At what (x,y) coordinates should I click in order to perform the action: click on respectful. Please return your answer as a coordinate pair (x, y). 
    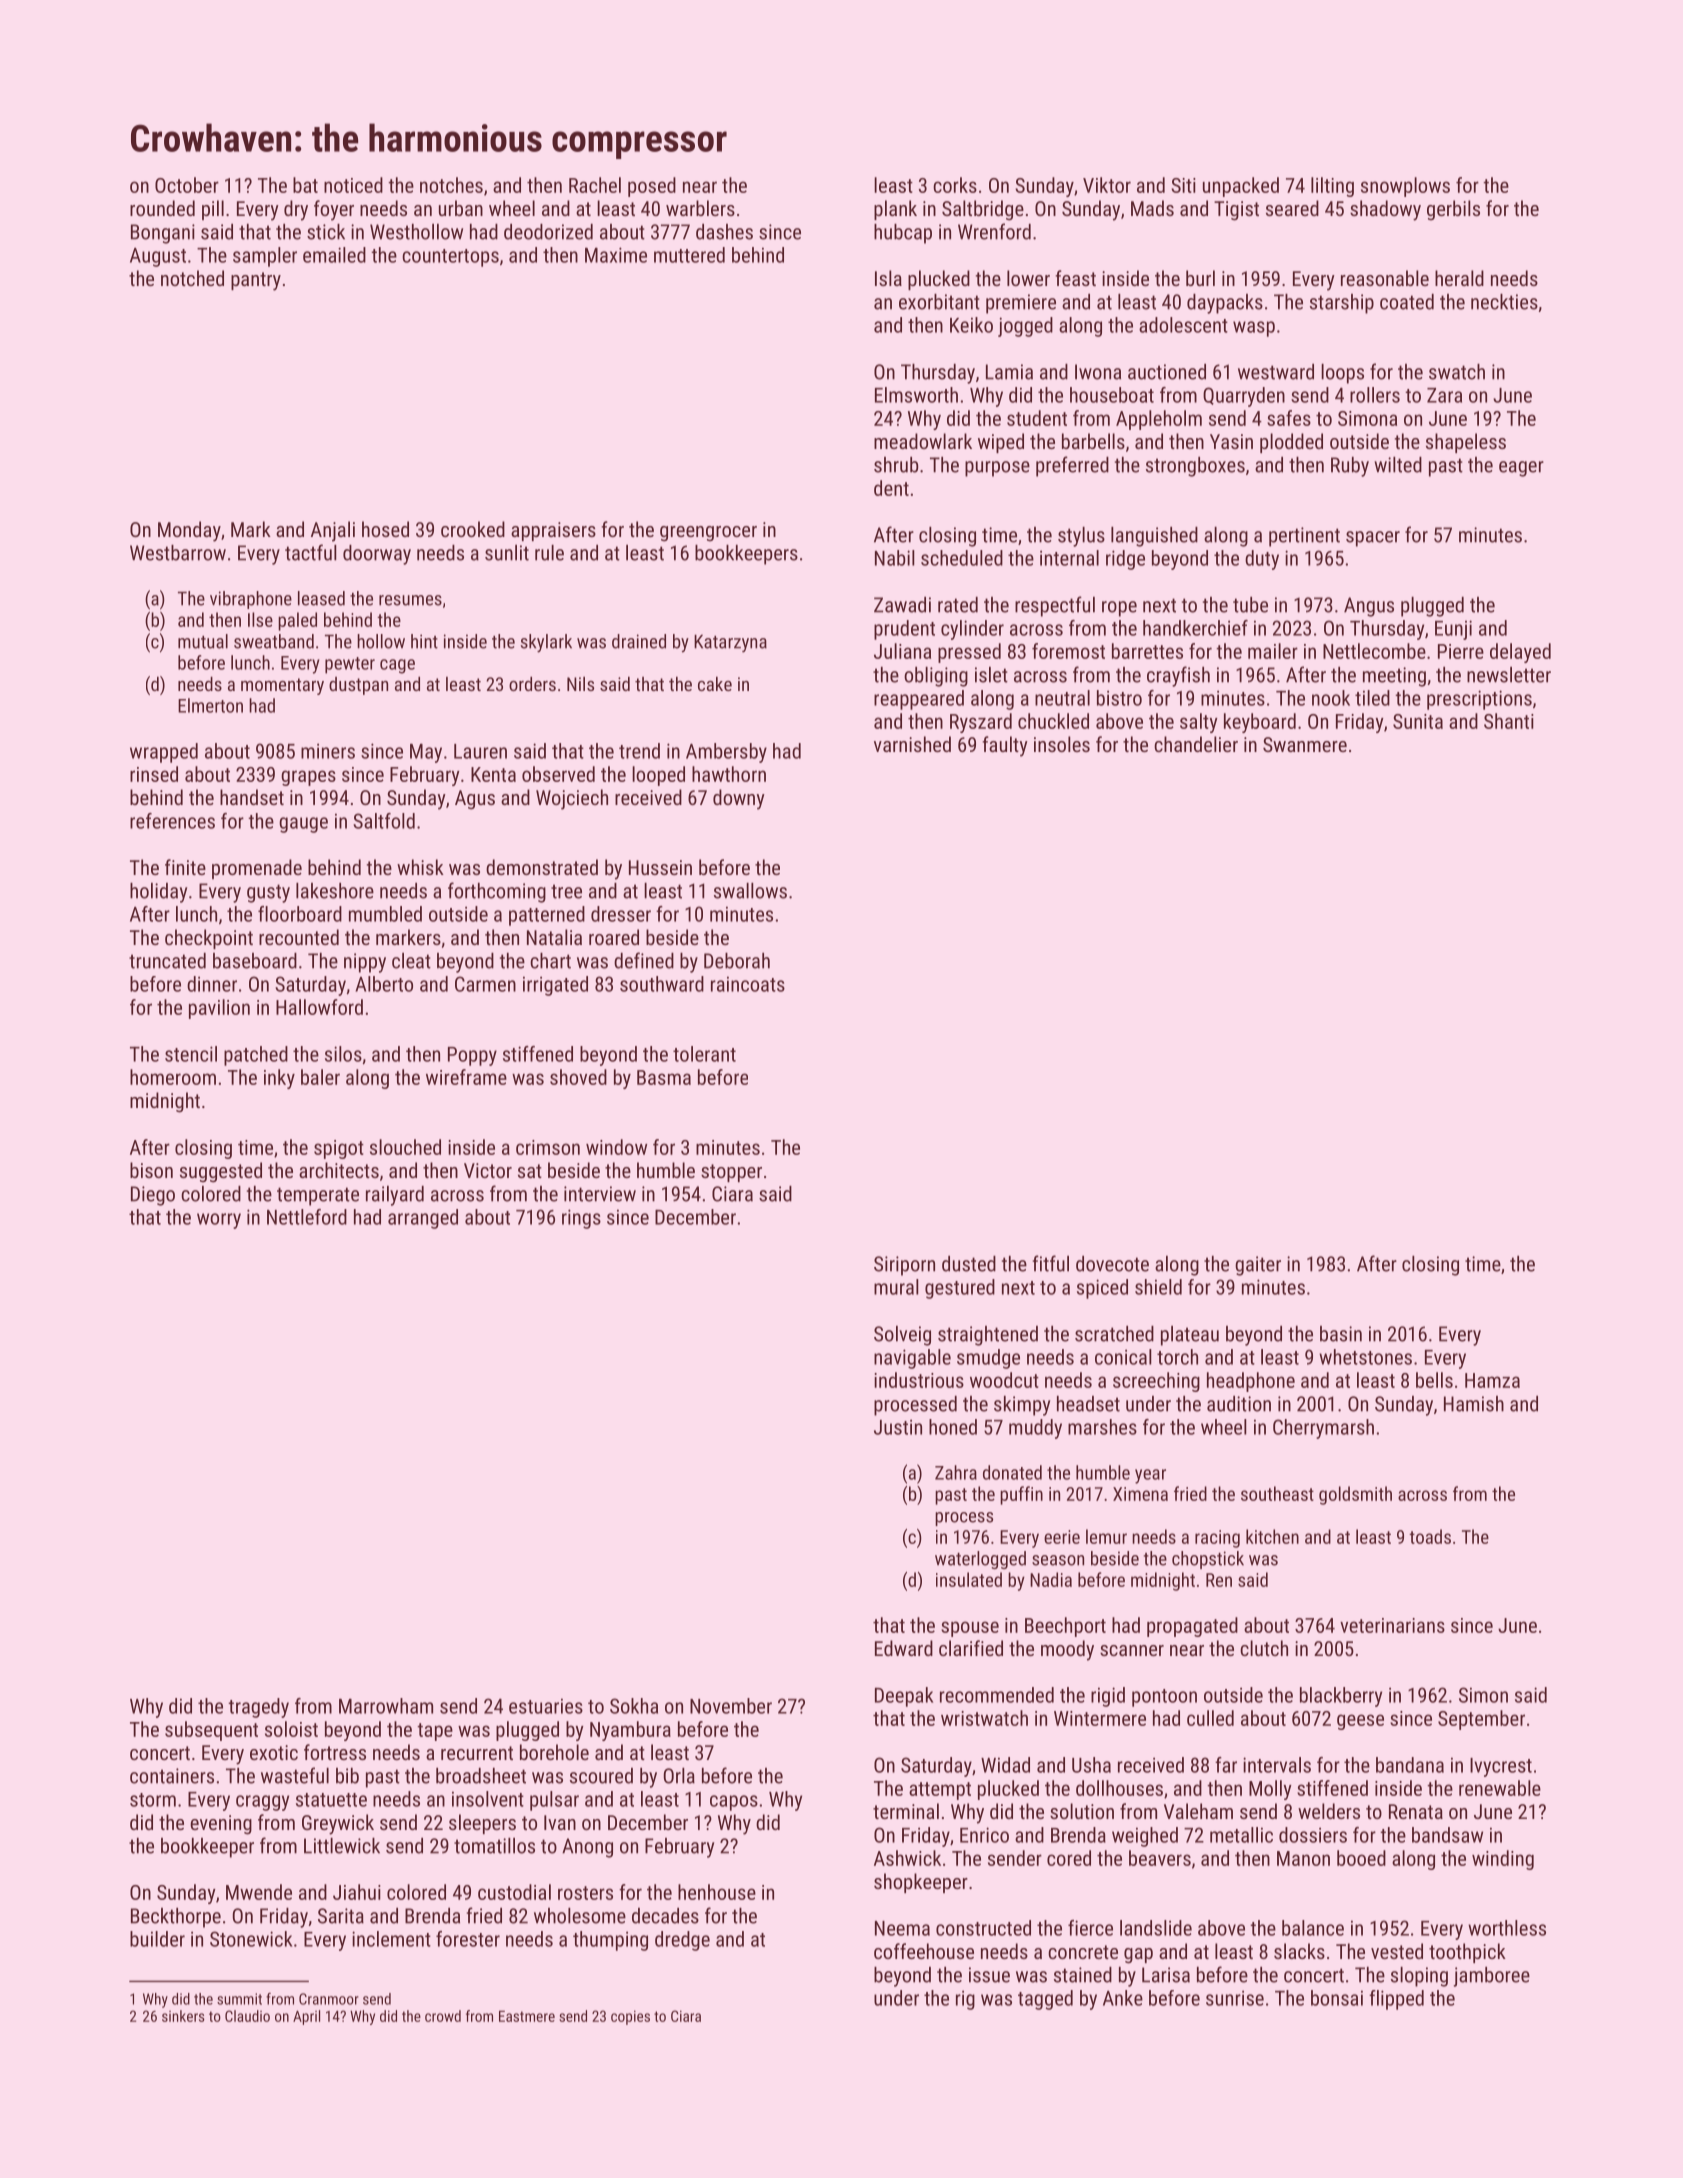
    Looking at the image, I should click on (1055, 606).
